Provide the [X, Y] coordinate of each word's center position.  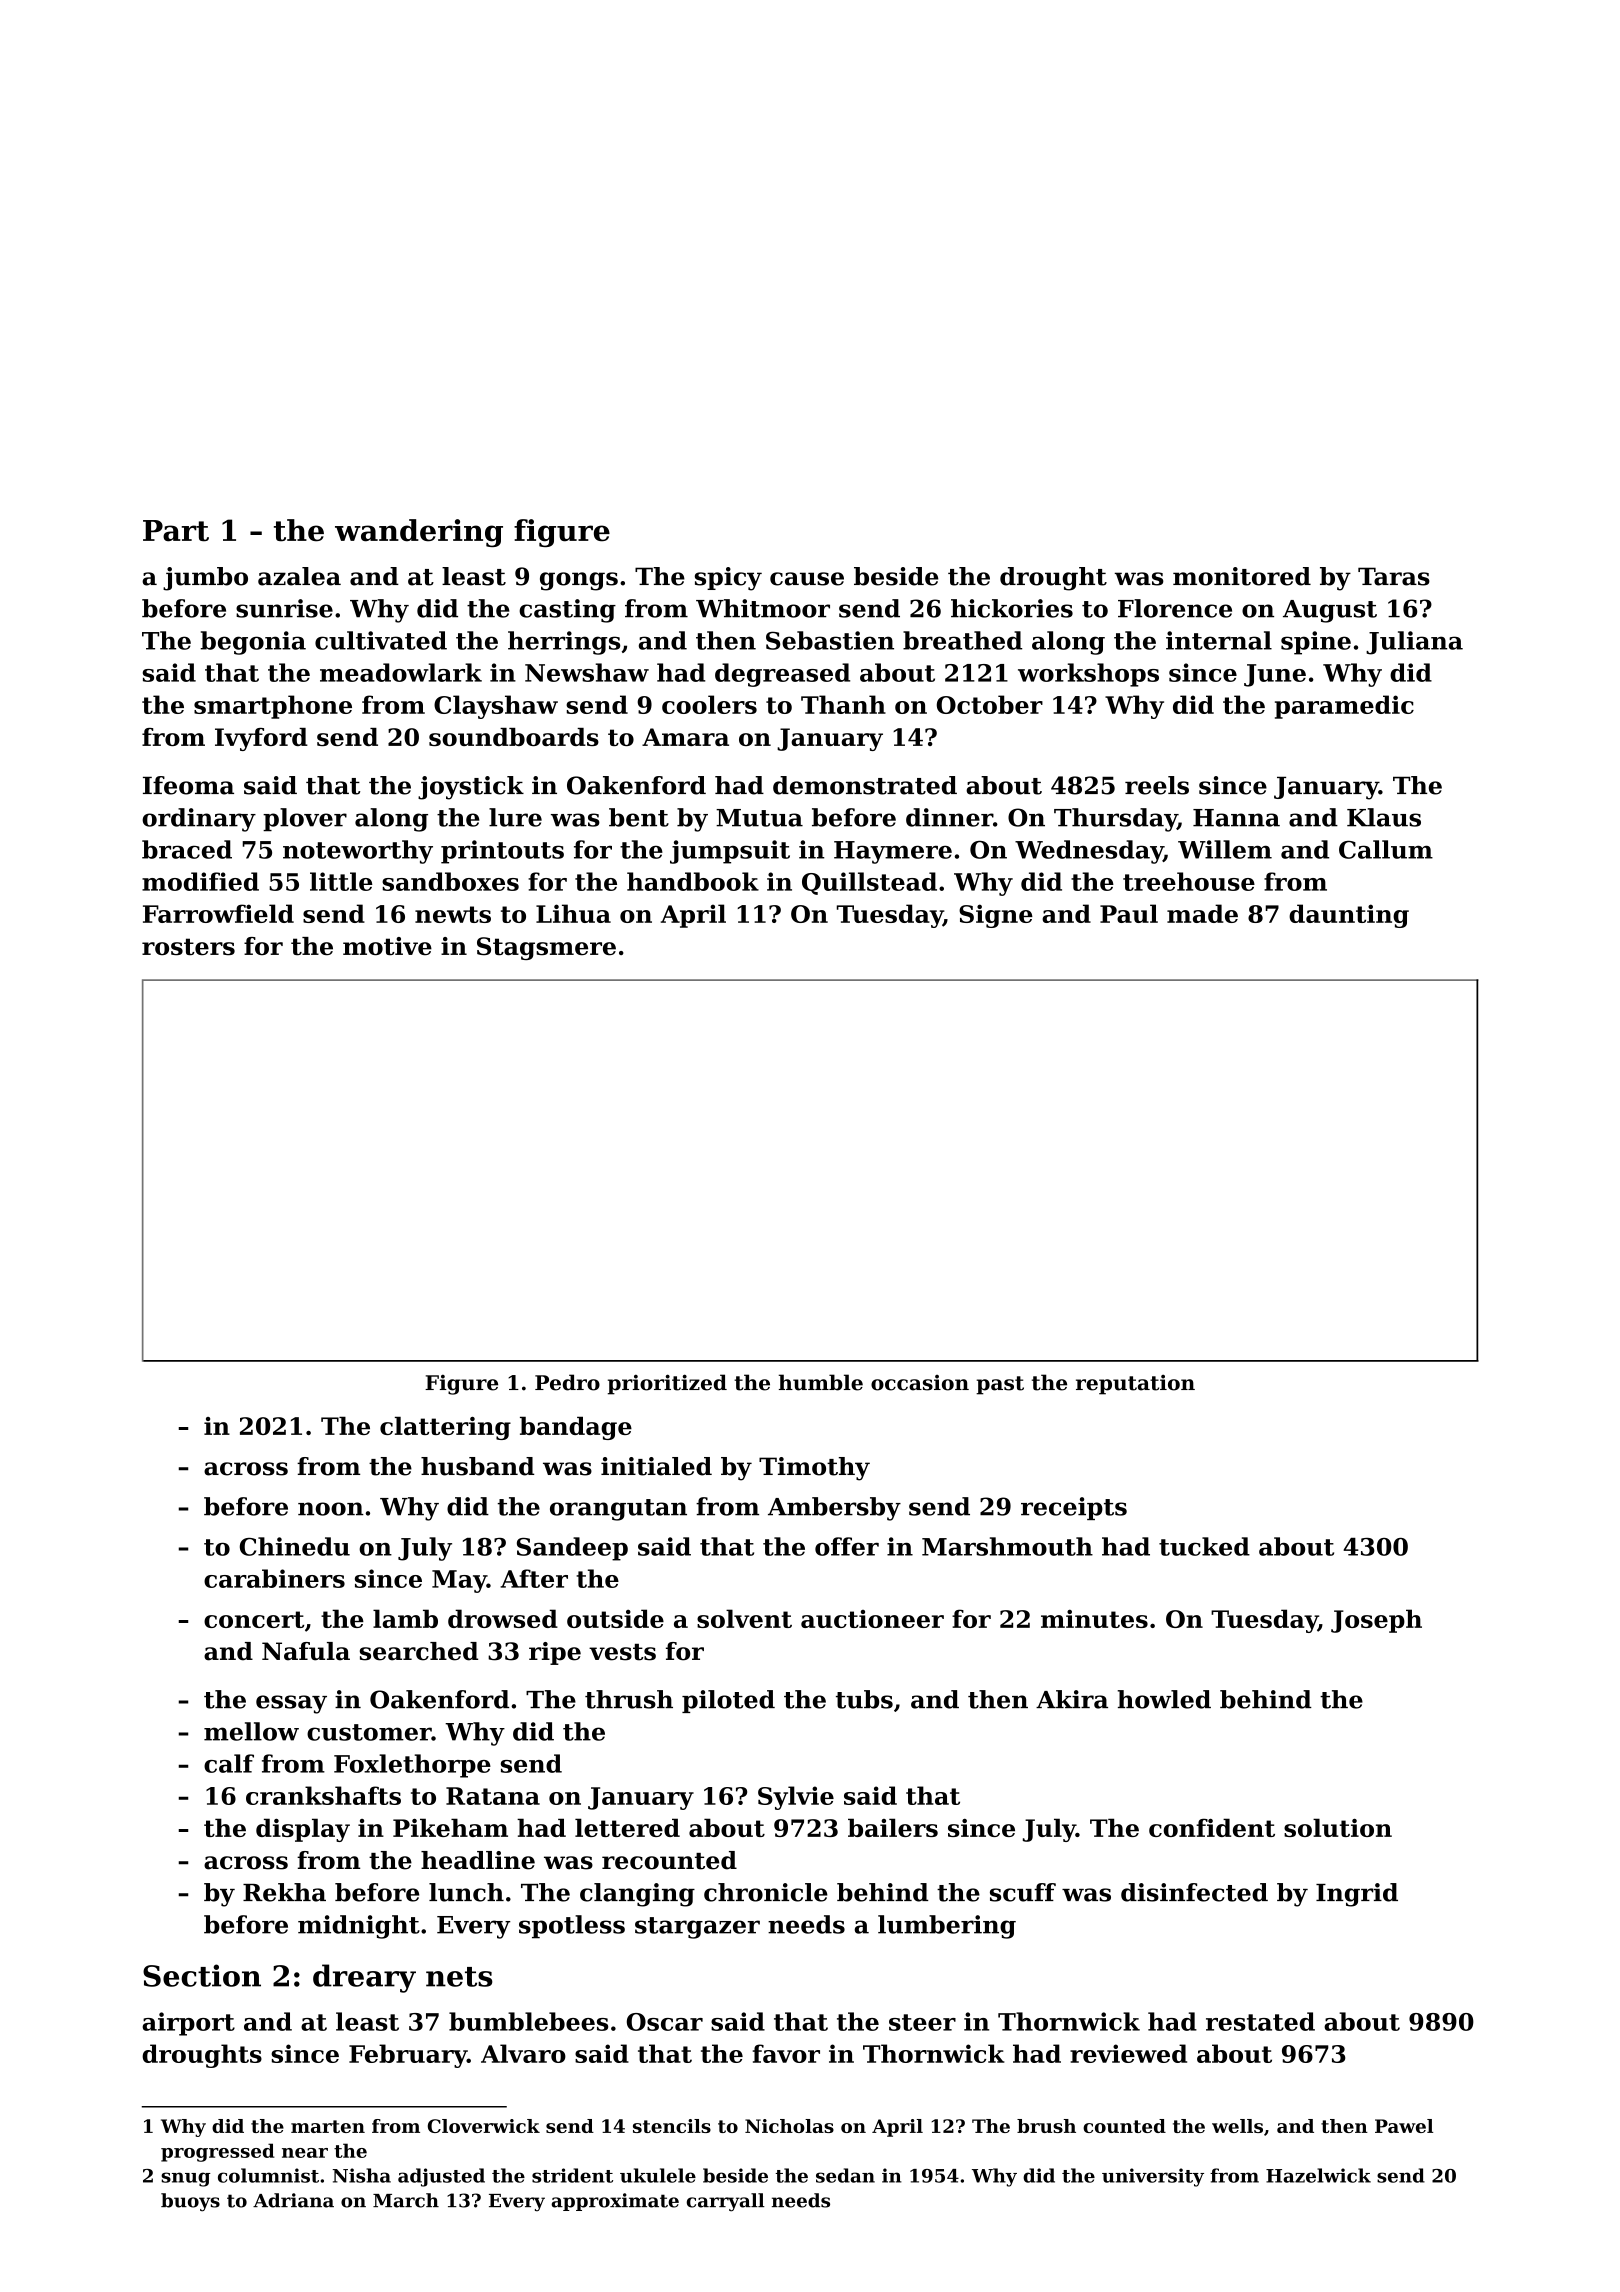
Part [176, 531]
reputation [1135, 1385]
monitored [1242, 576]
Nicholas [789, 2126]
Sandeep [572, 1549]
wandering [419, 533]
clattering [445, 1428]
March [406, 2200]
